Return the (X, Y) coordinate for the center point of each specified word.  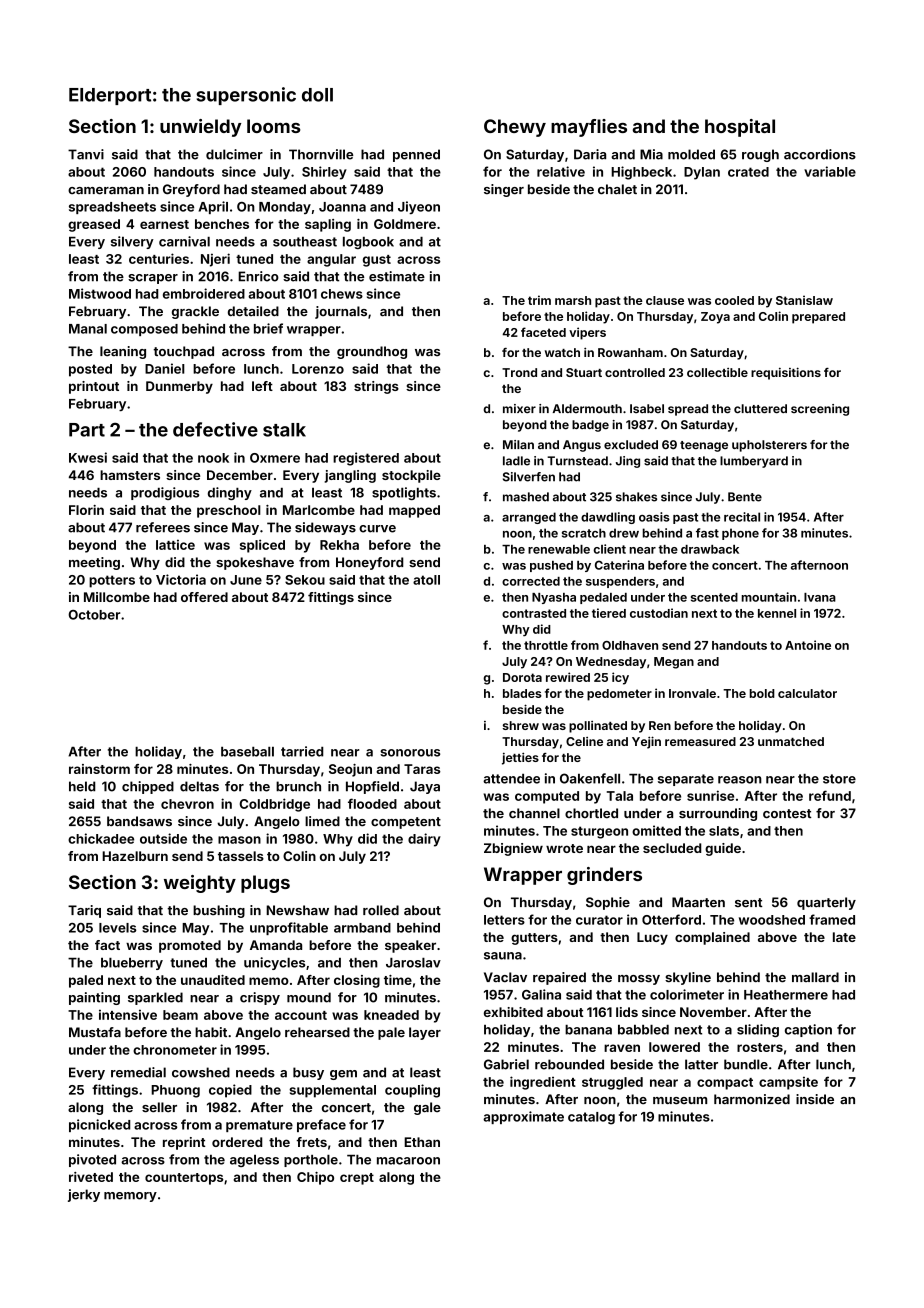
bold (762, 693)
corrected (531, 581)
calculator (807, 693)
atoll (426, 580)
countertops (184, 1179)
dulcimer (234, 154)
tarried (302, 751)
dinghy (230, 493)
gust (377, 261)
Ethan (422, 1142)
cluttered (760, 408)
